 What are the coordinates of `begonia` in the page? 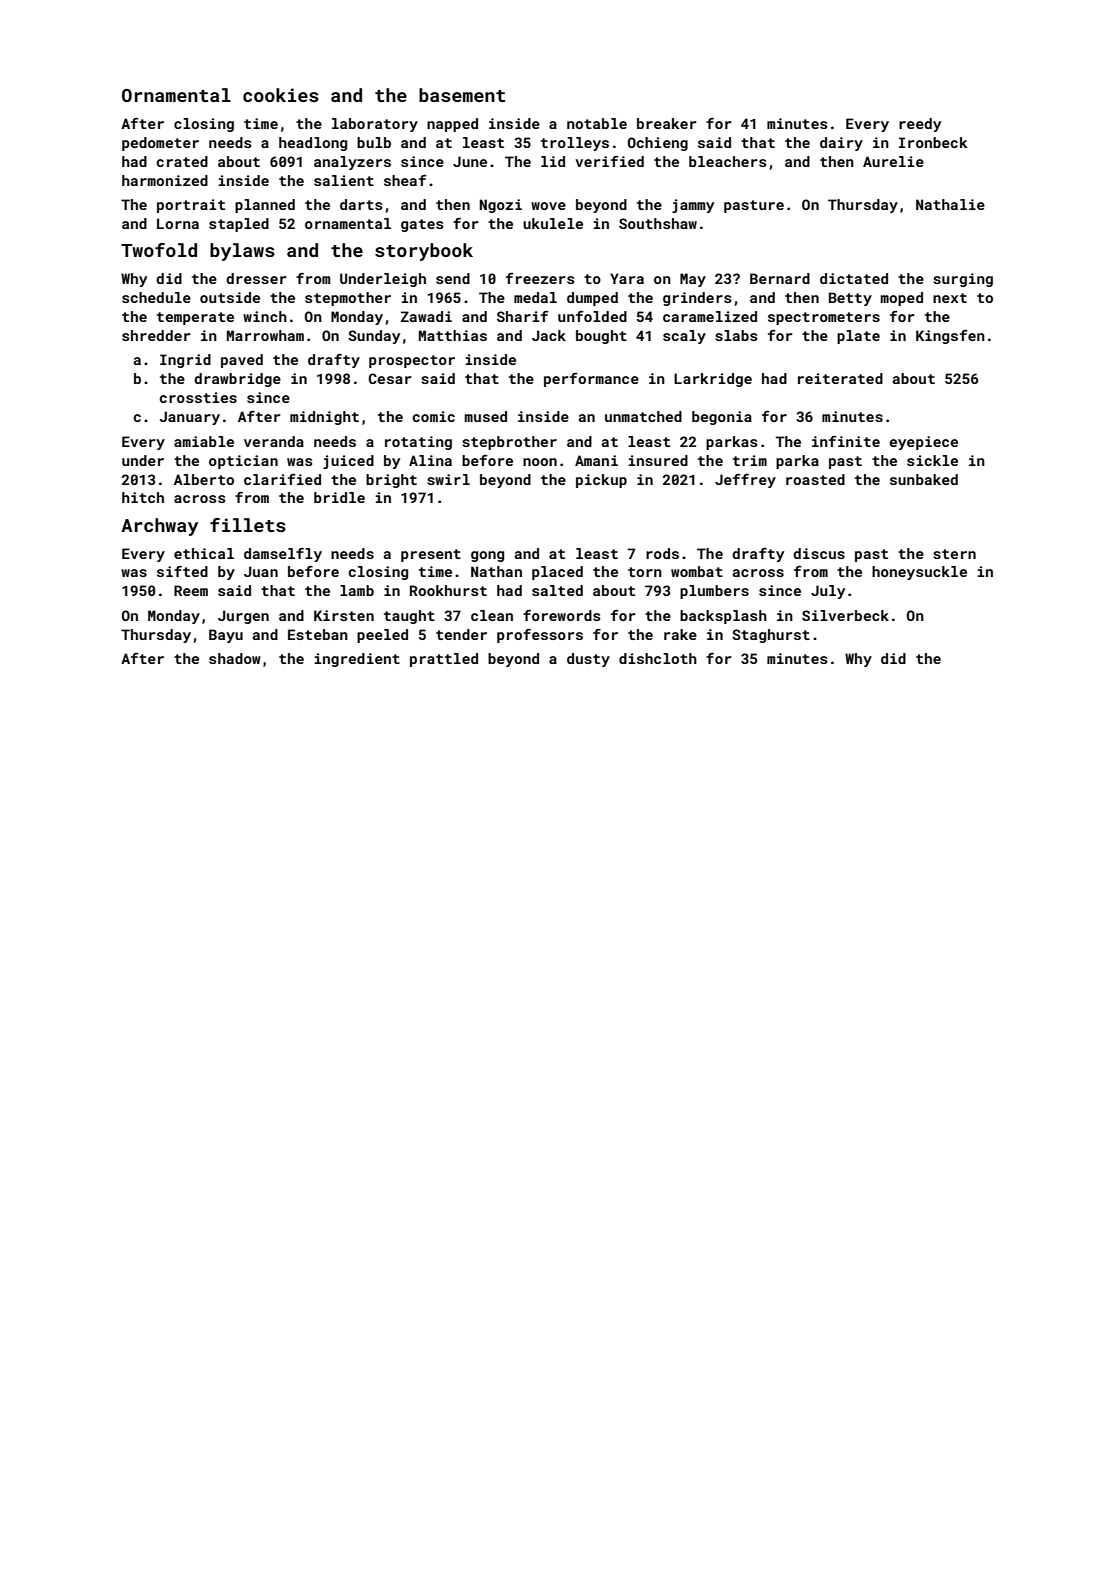 It's located at (722, 418).
